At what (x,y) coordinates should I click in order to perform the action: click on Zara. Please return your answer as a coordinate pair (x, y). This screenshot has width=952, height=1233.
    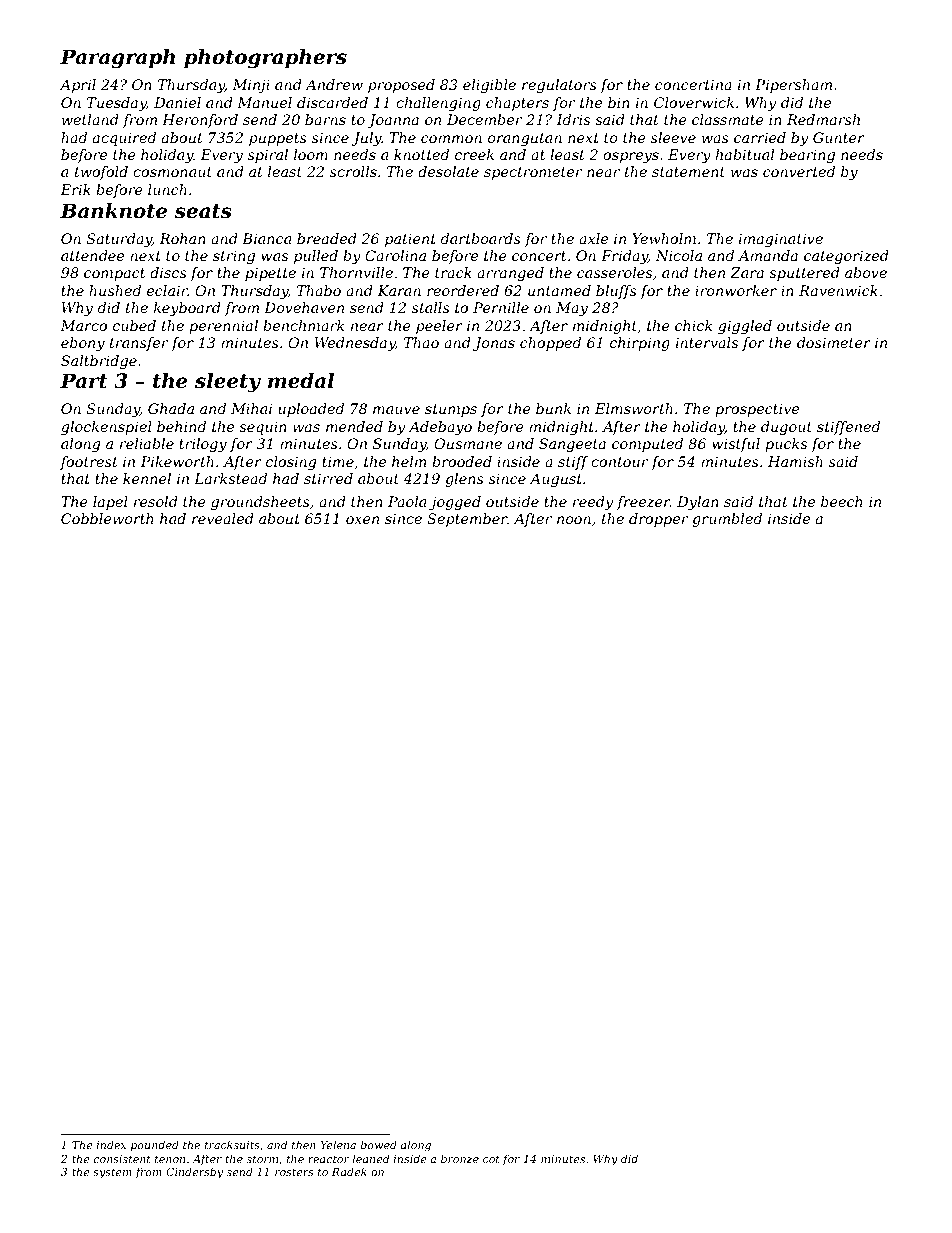
    Looking at the image, I should click on (747, 272).
